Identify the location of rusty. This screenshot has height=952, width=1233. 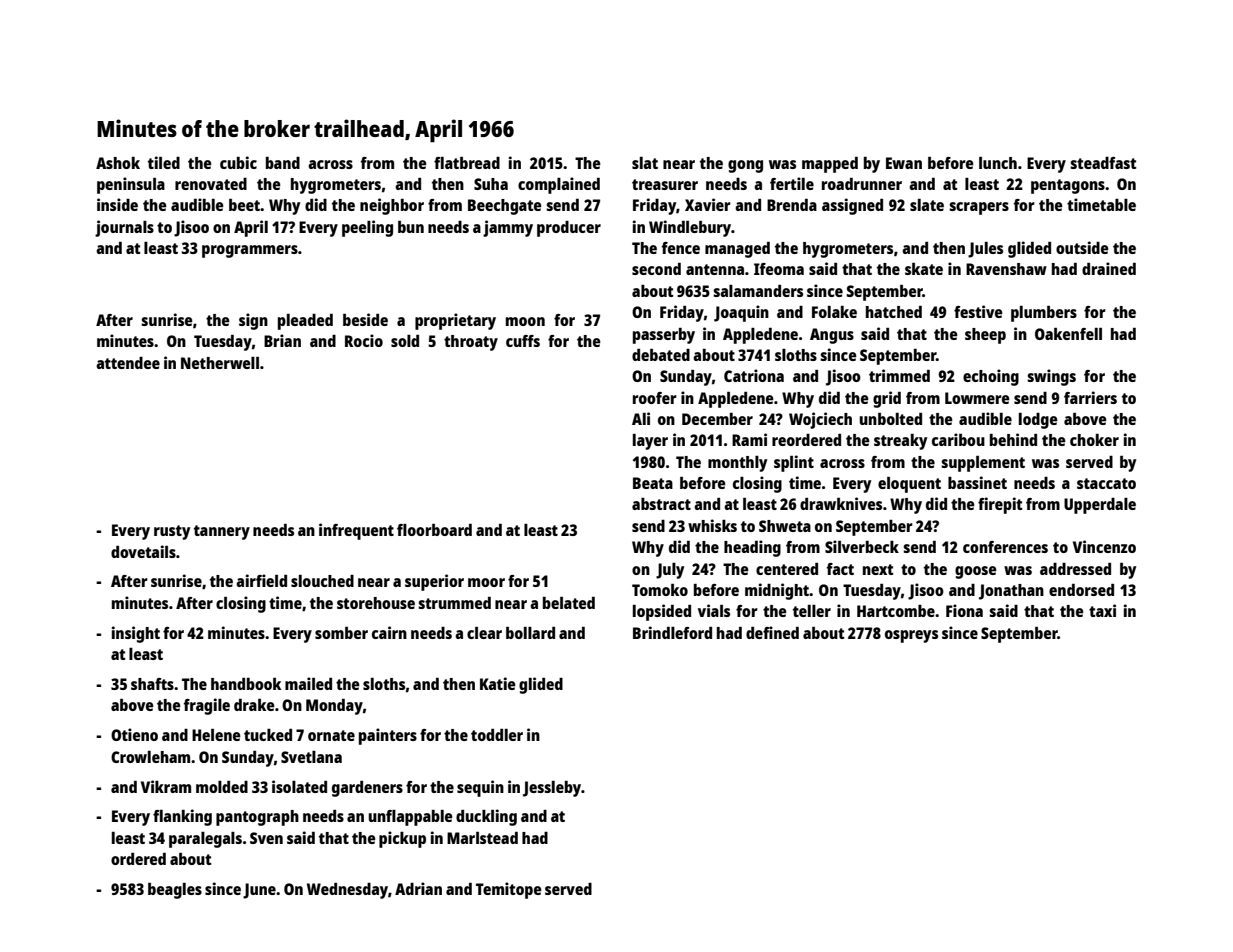
(172, 532).
